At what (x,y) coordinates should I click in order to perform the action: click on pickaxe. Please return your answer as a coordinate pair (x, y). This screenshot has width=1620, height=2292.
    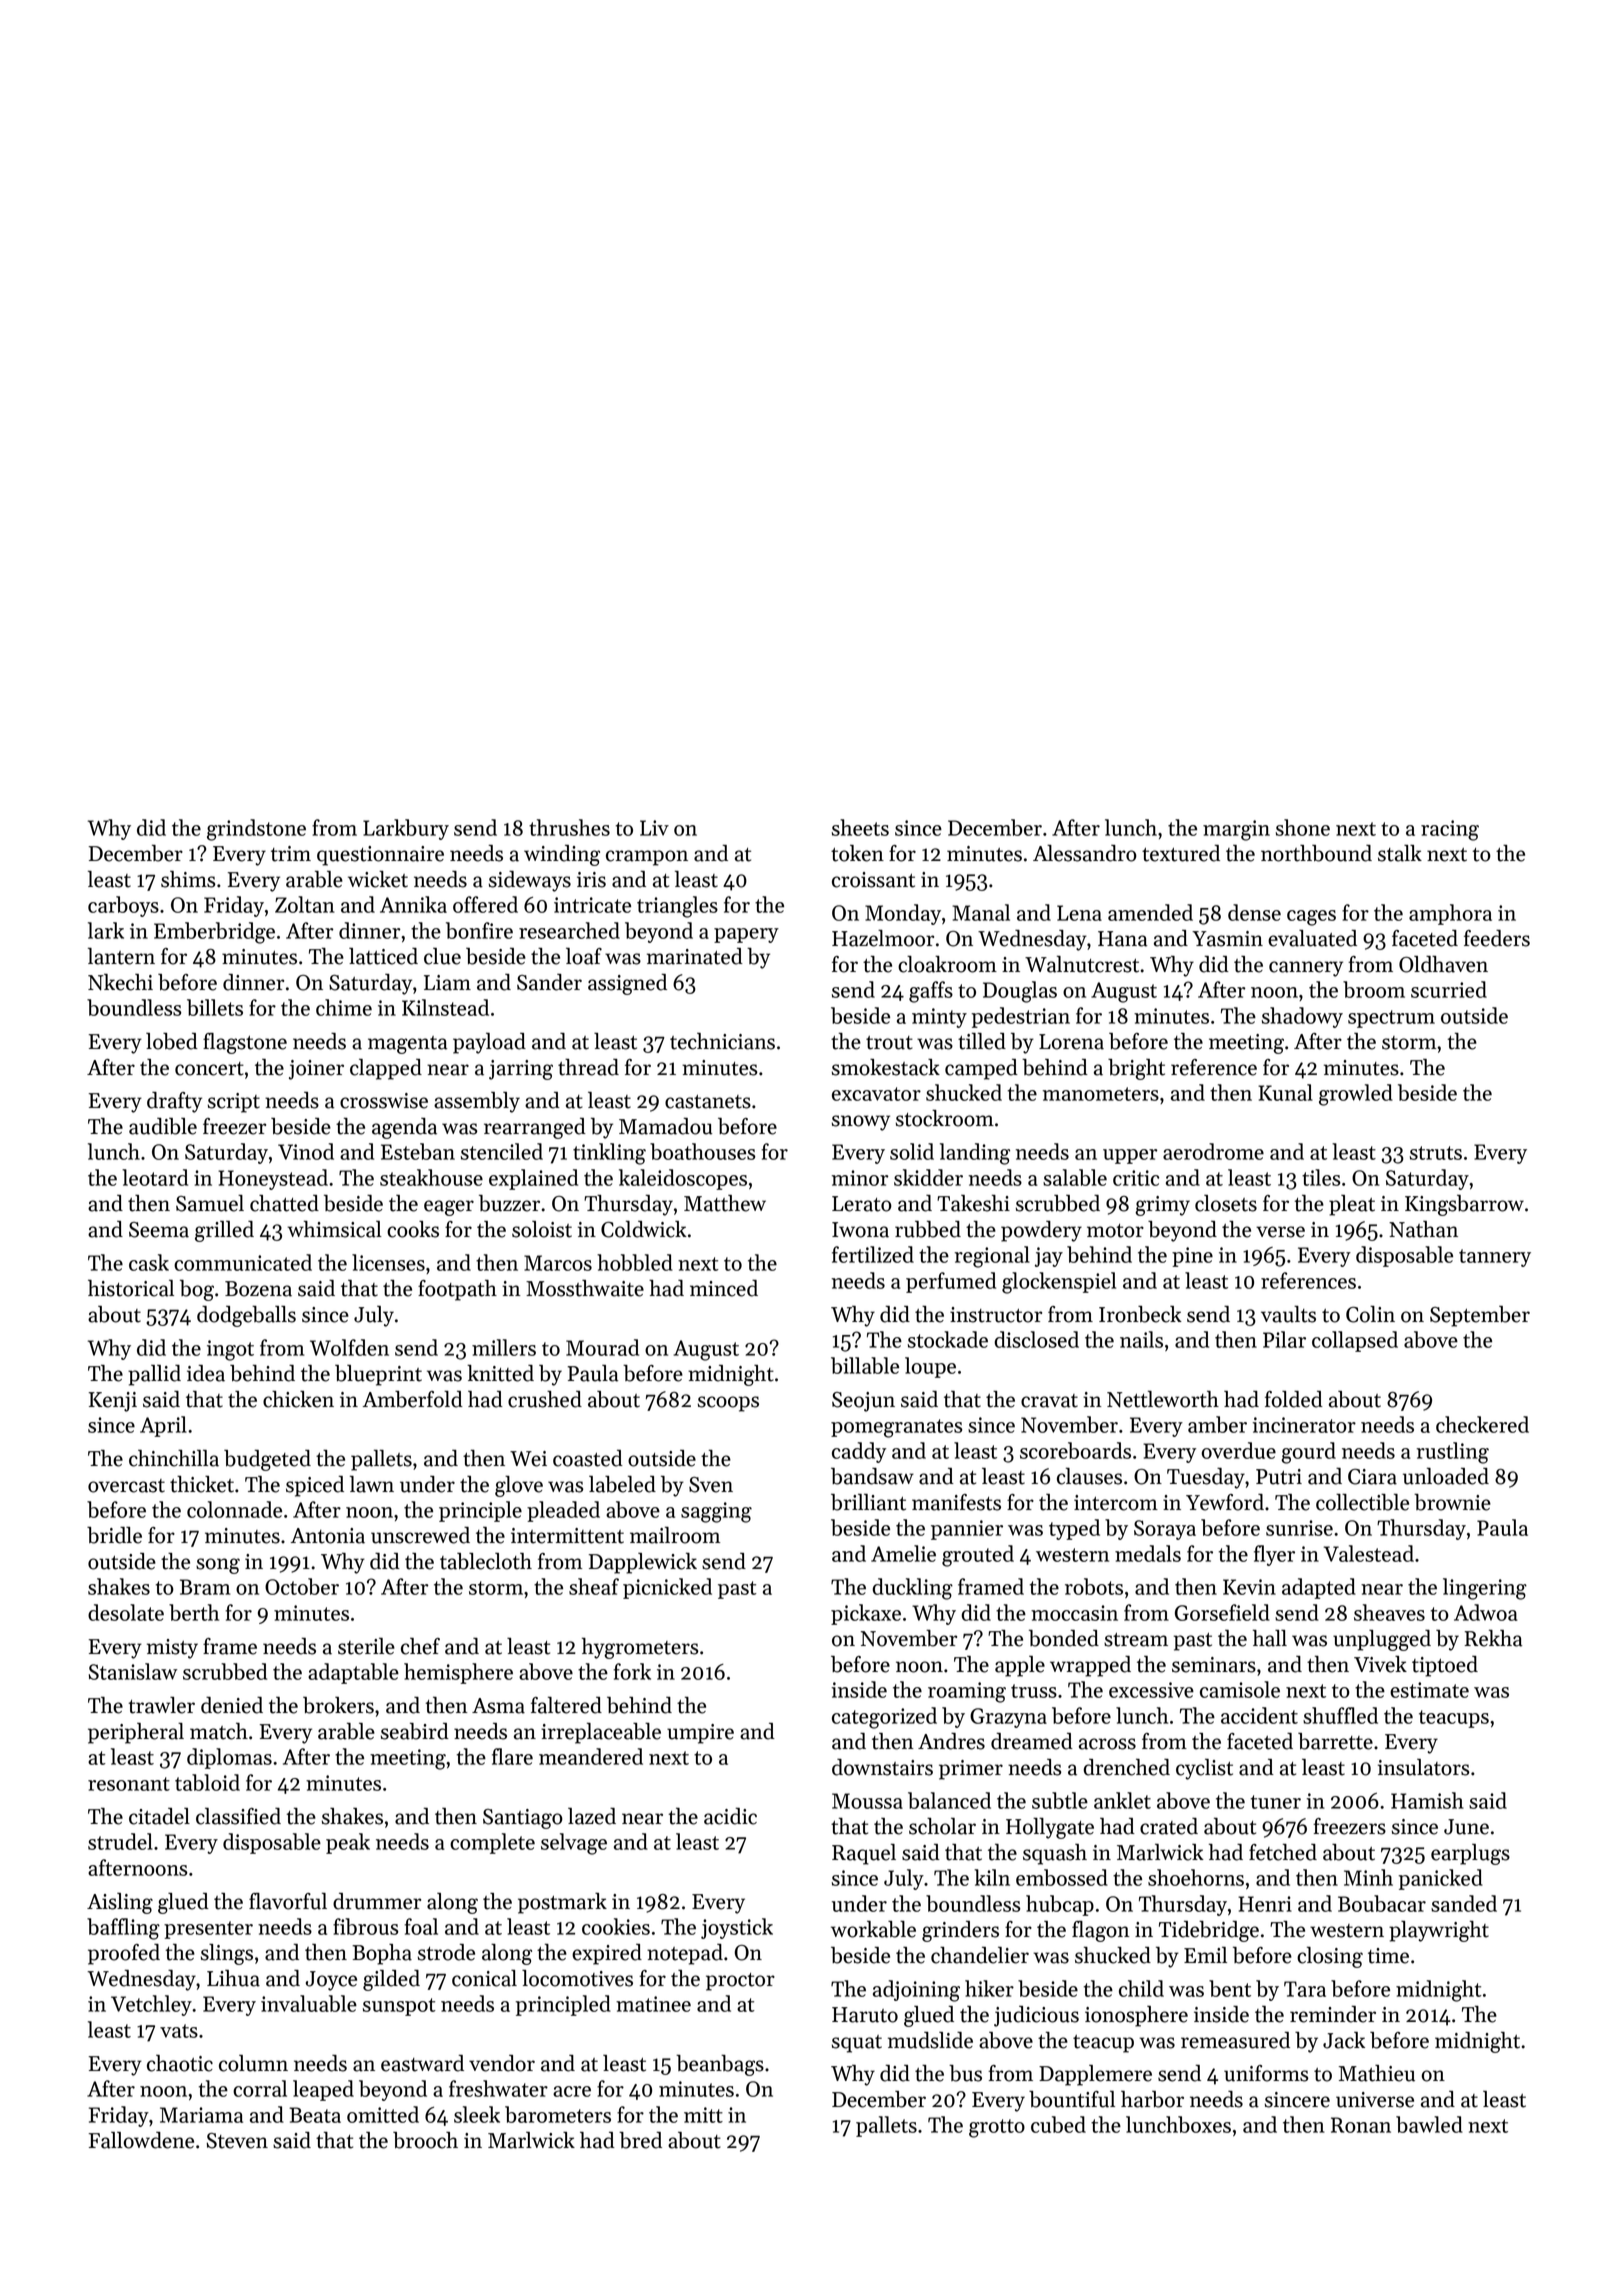
    Looking at the image, I should click on (866, 1614).
